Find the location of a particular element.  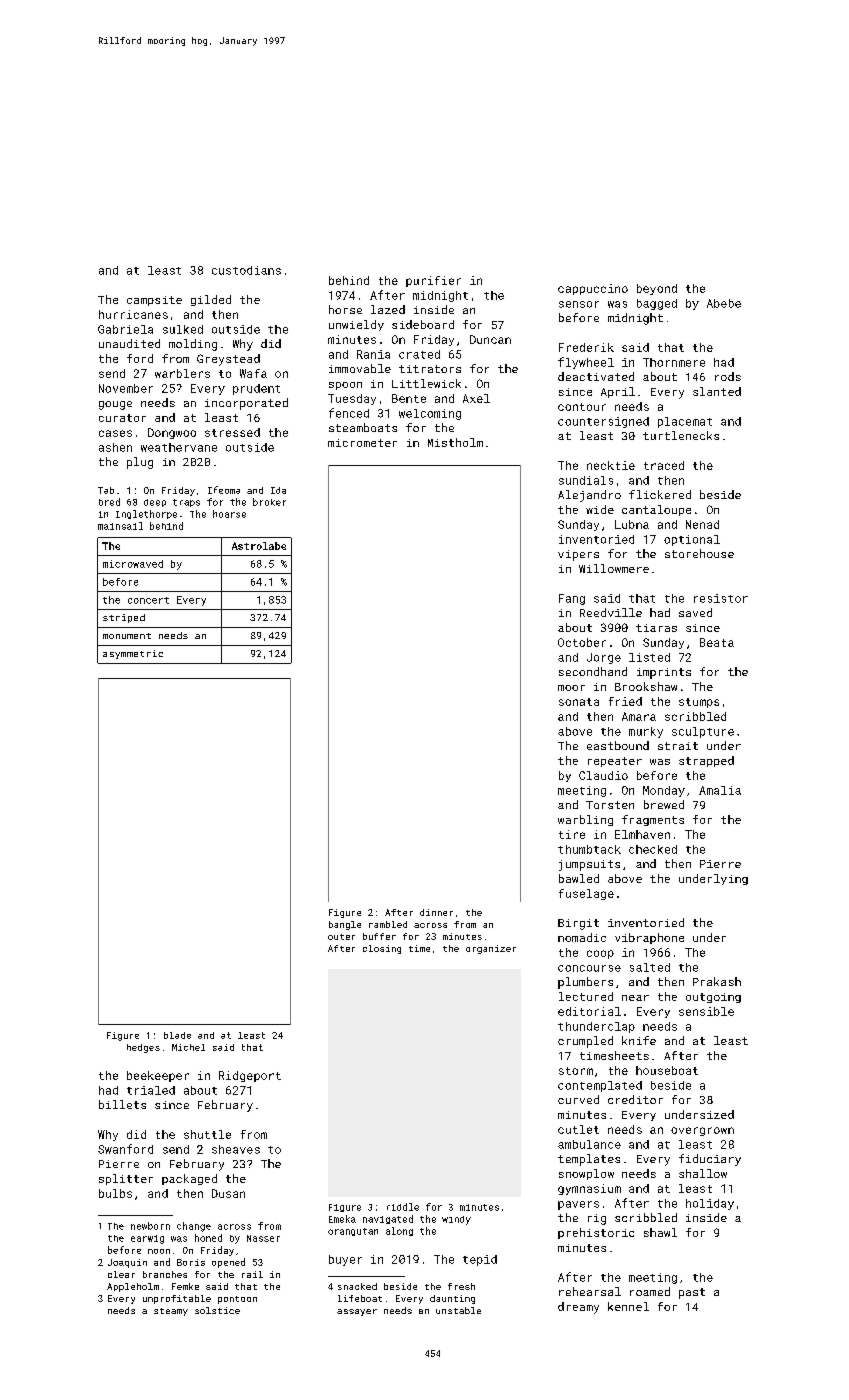

campsite is located at coordinates (154, 301).
